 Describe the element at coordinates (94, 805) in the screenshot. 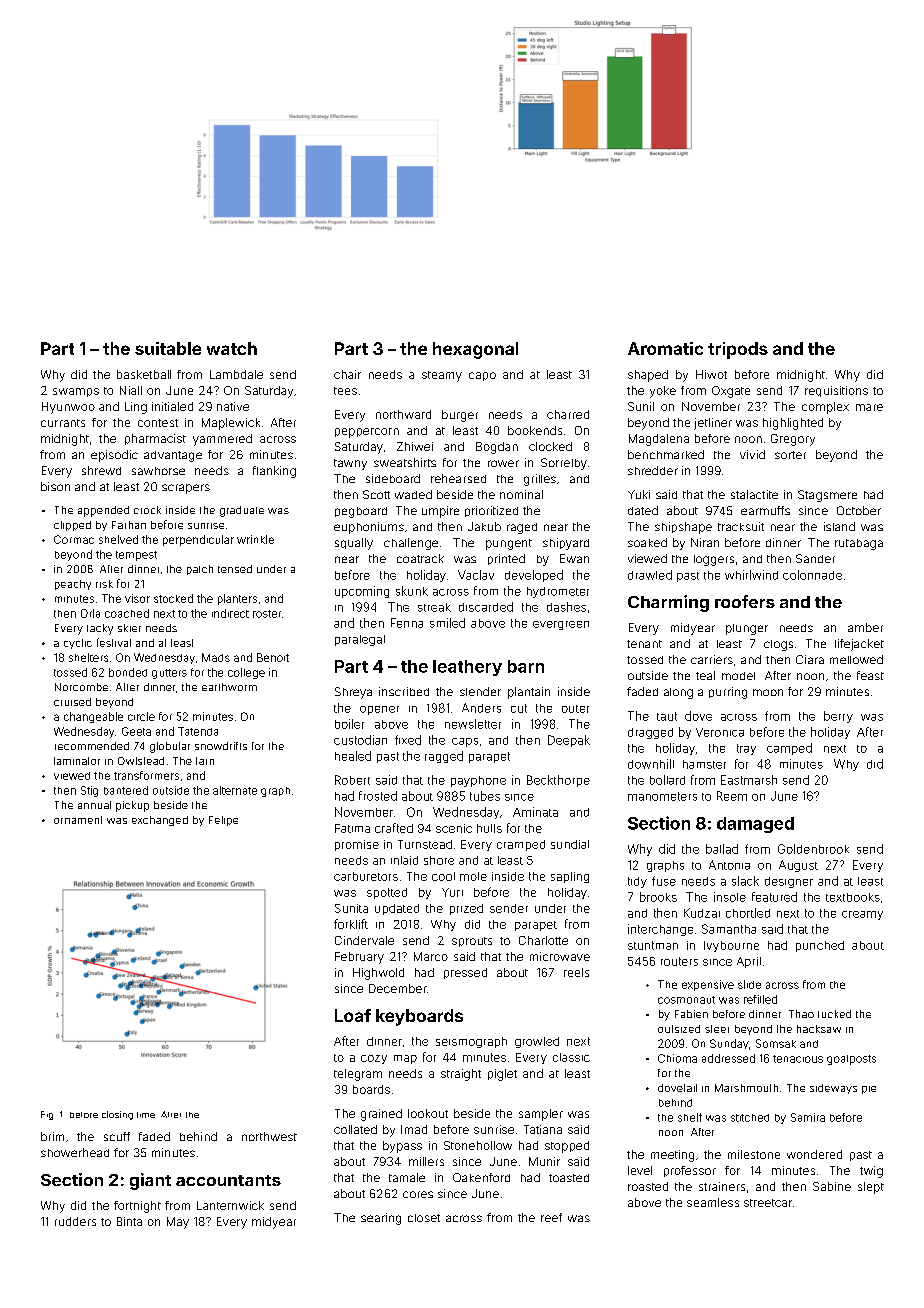

I see `annual` at that location.
